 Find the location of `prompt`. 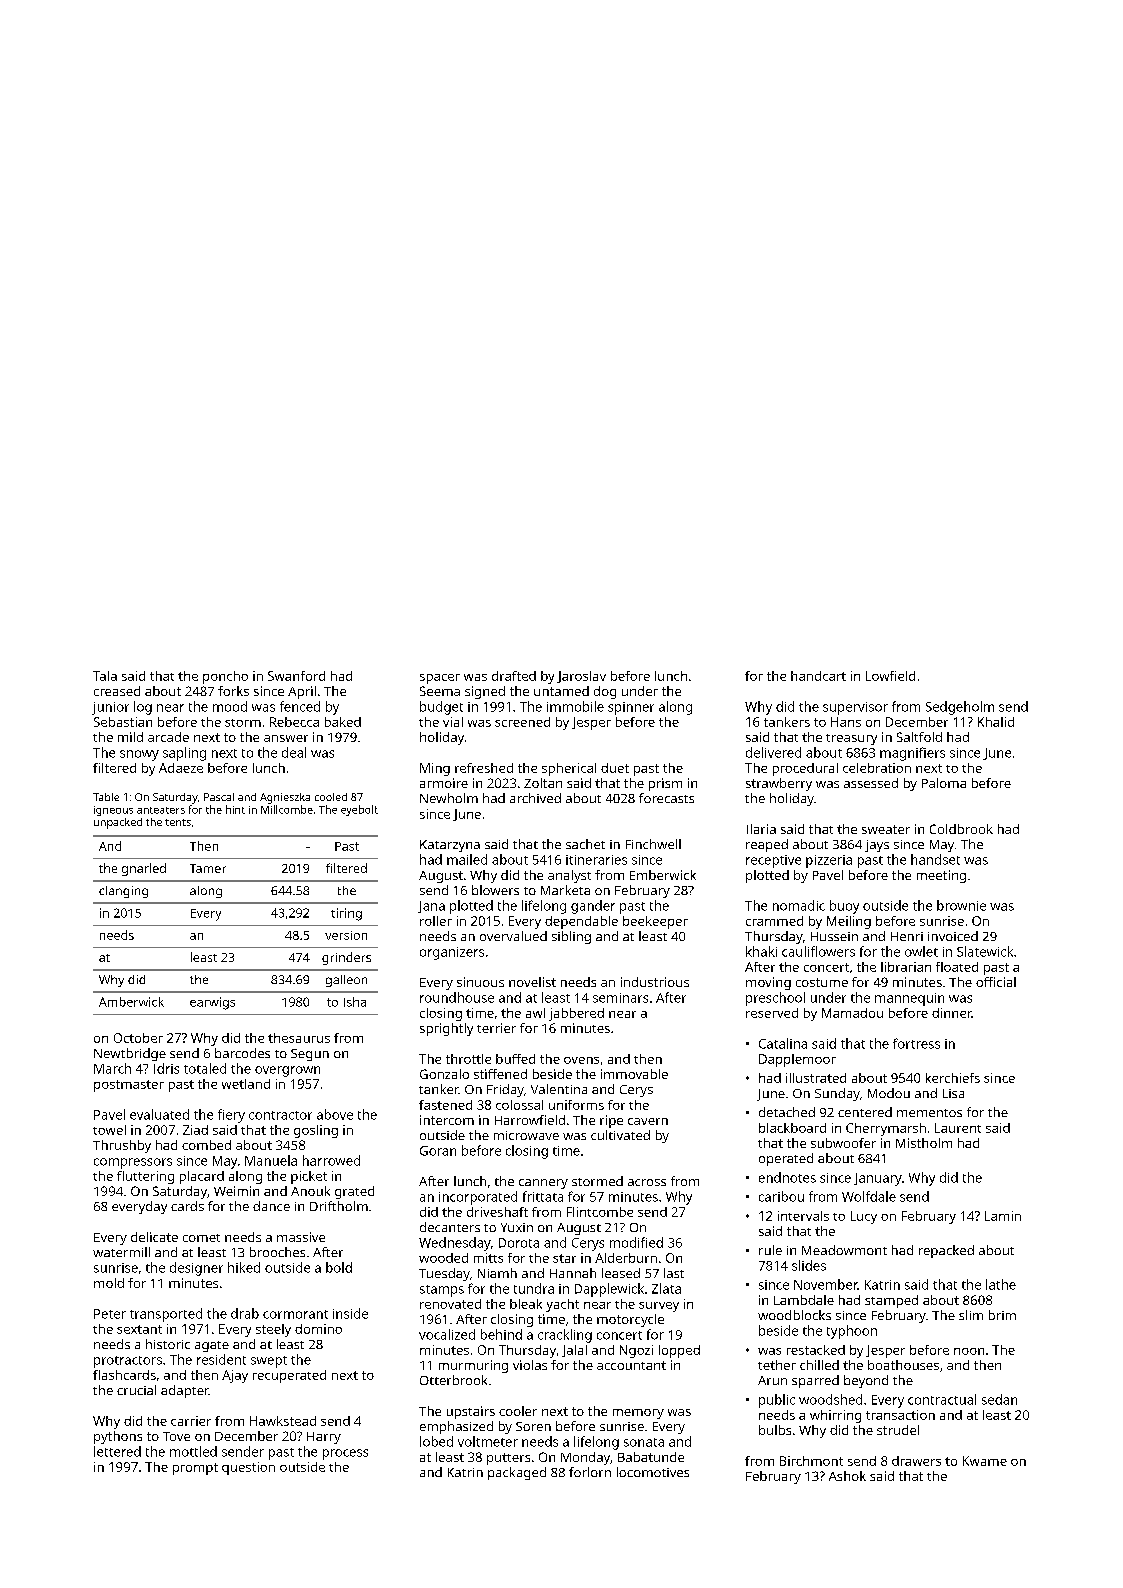

prompt is located at coordinates (195, 1469).
